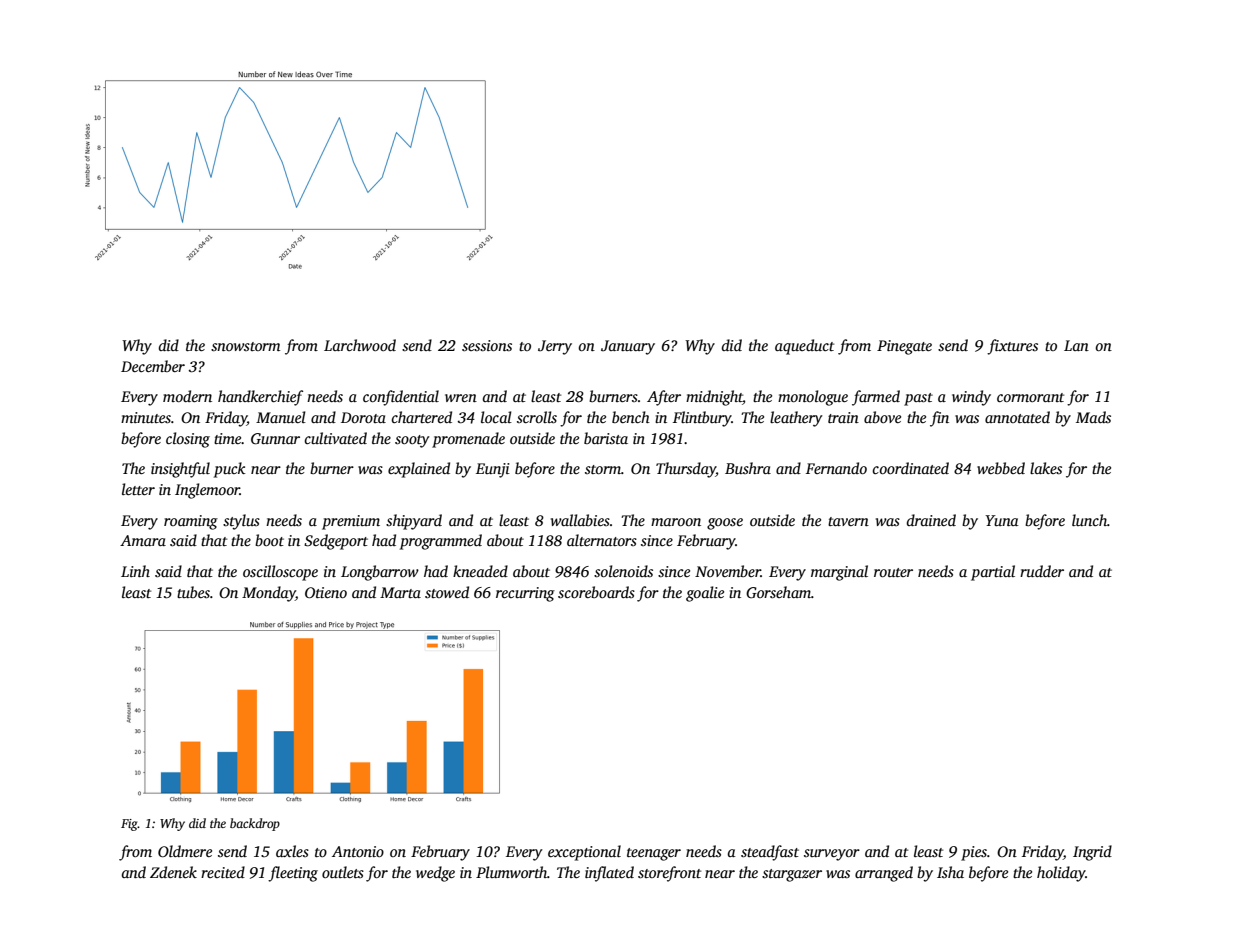  What do you see at coordinates (555, 347) in the screenshot?
I see `Jerry` at bounding box center [555, 347].
